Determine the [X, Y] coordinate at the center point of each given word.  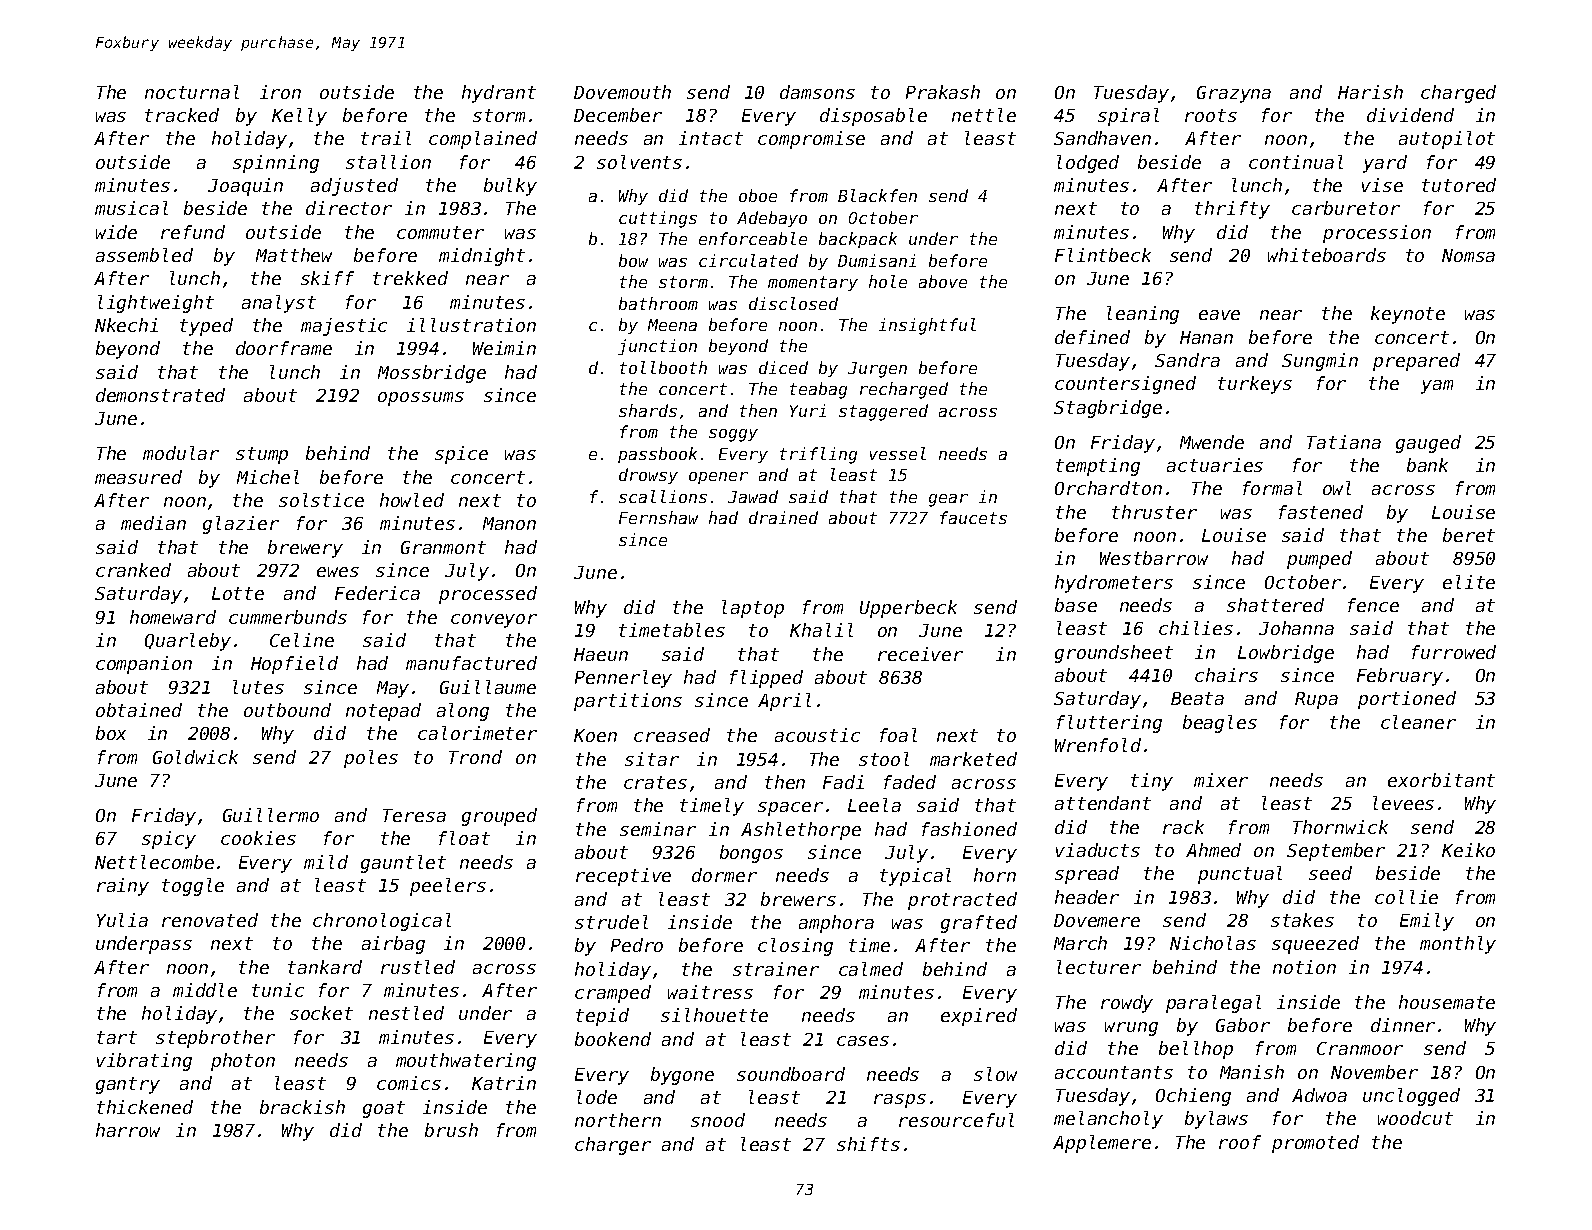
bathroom [658, 303]
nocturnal [192, 92]
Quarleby [188, 642]
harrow [128, 1130]
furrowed [1454, 652]
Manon [509, 523]
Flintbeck [1103, 255]
